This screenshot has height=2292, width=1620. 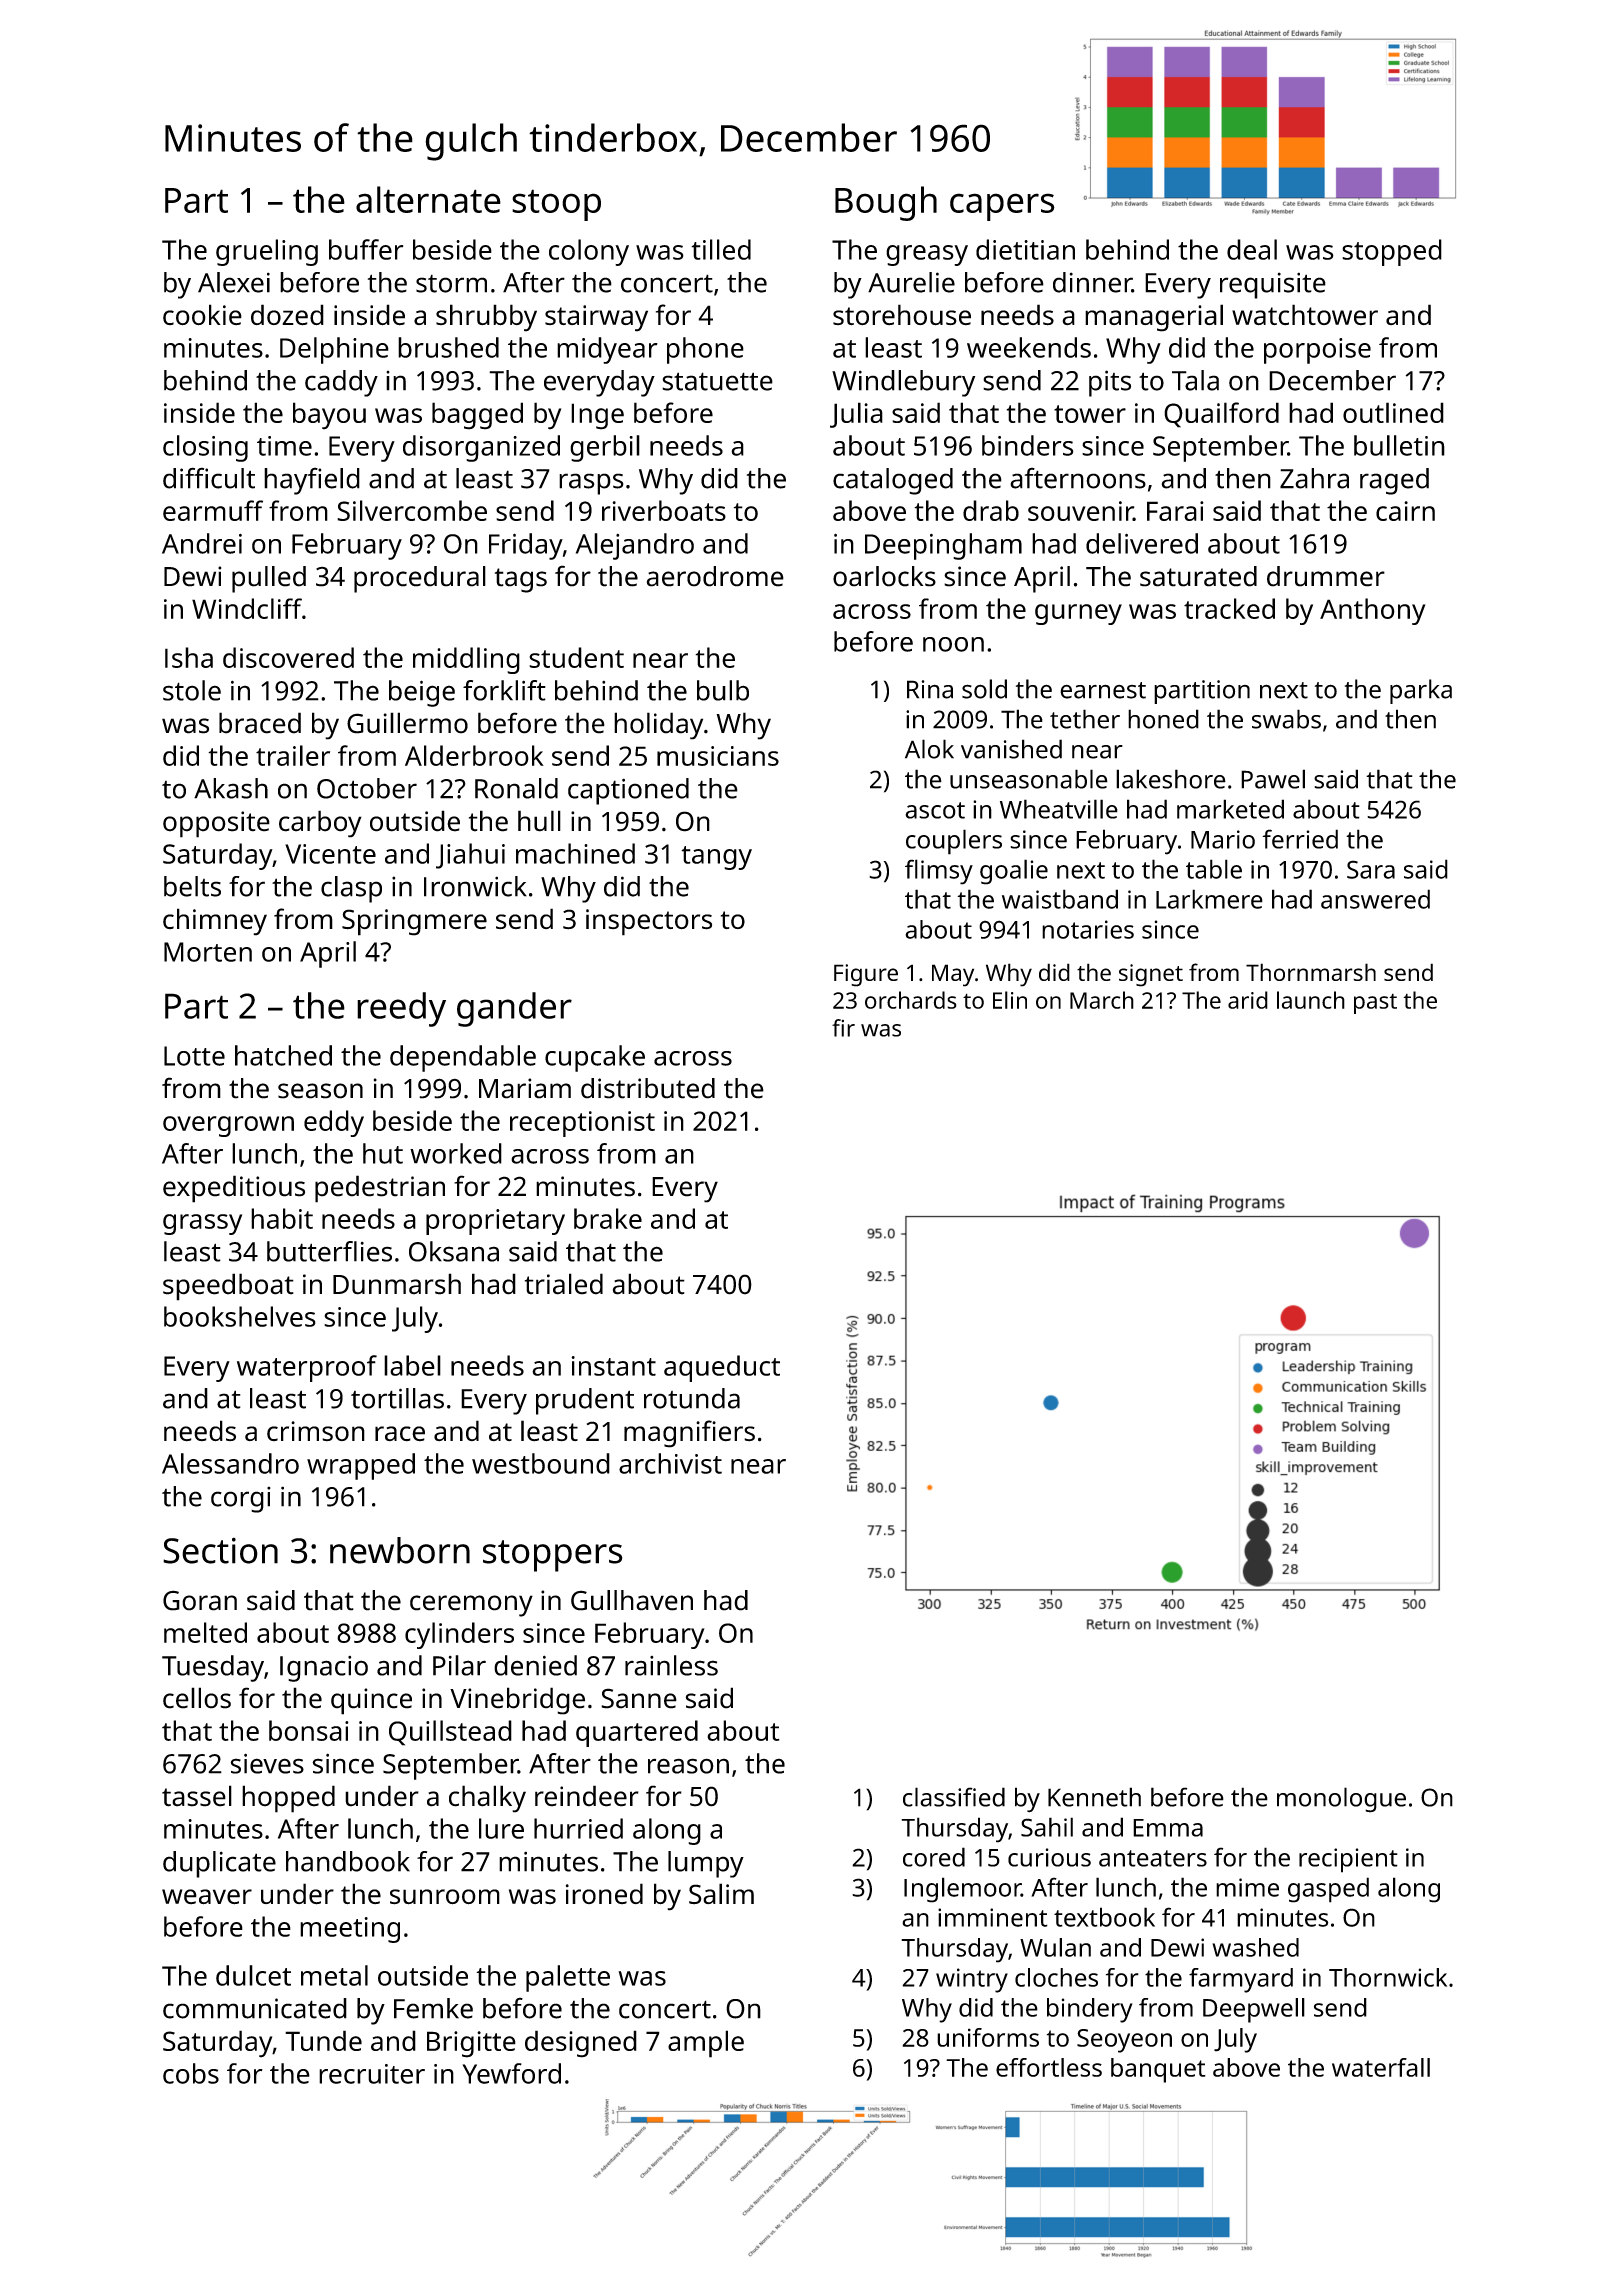 I want to click on earnest, so click(x=1103, y=690).
